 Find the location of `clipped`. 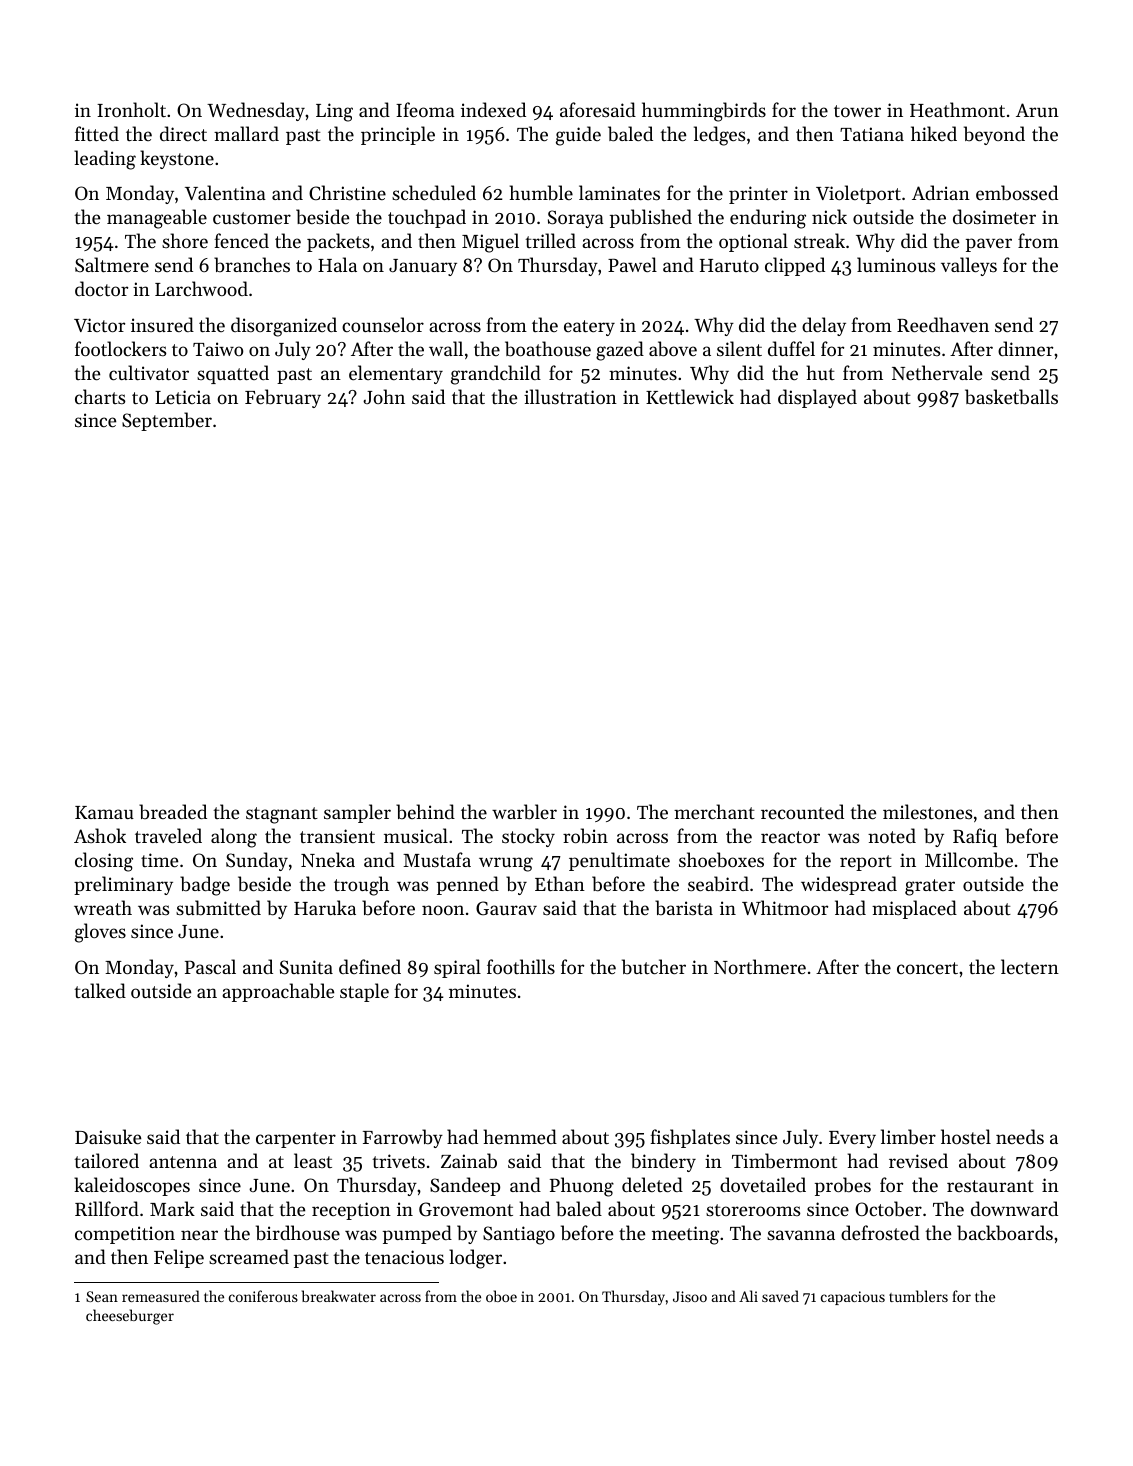

clipped is located at coordinates (795, 266).
